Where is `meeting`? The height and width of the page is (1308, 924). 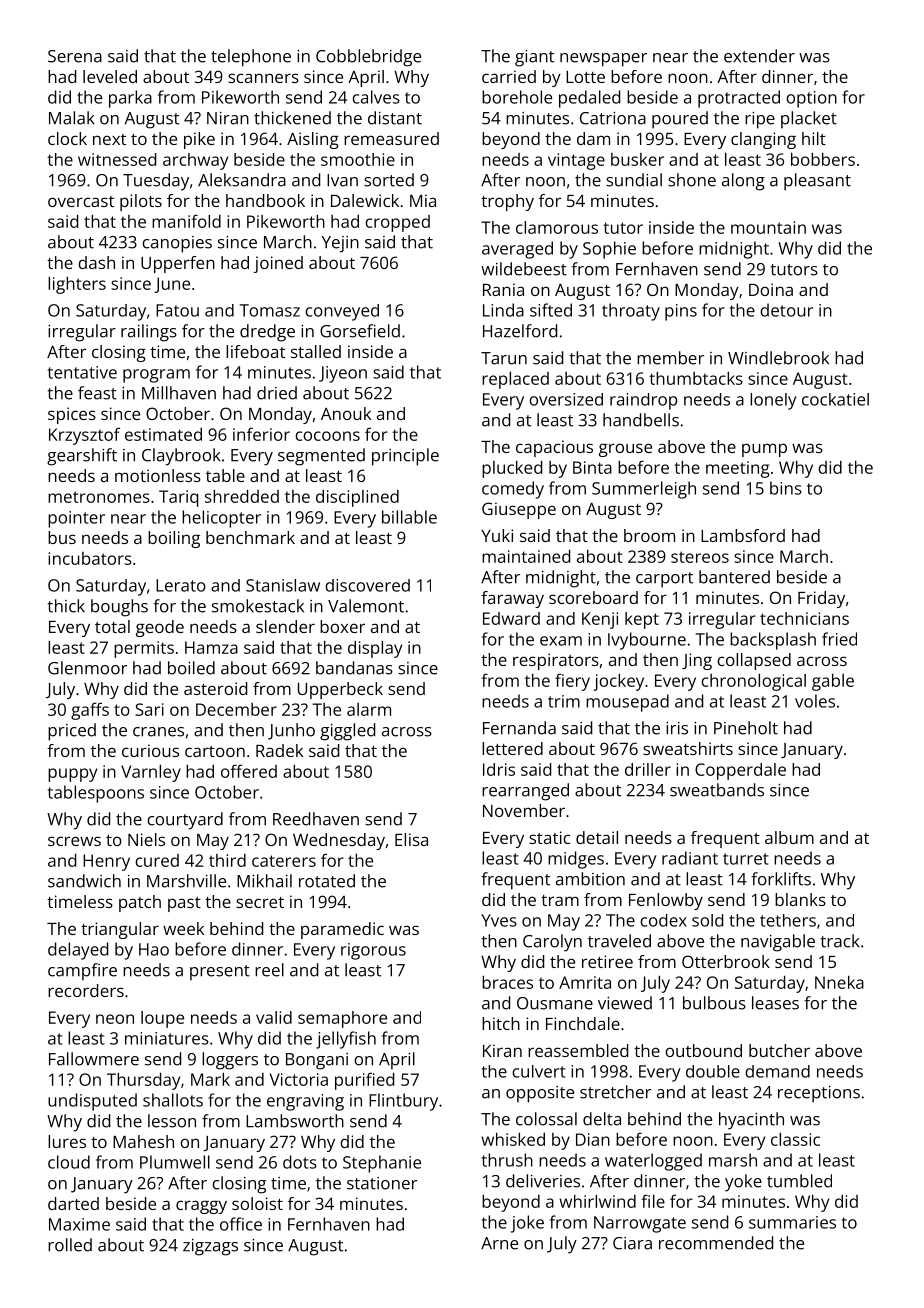
meeting is located at coordinates (738, 469).
